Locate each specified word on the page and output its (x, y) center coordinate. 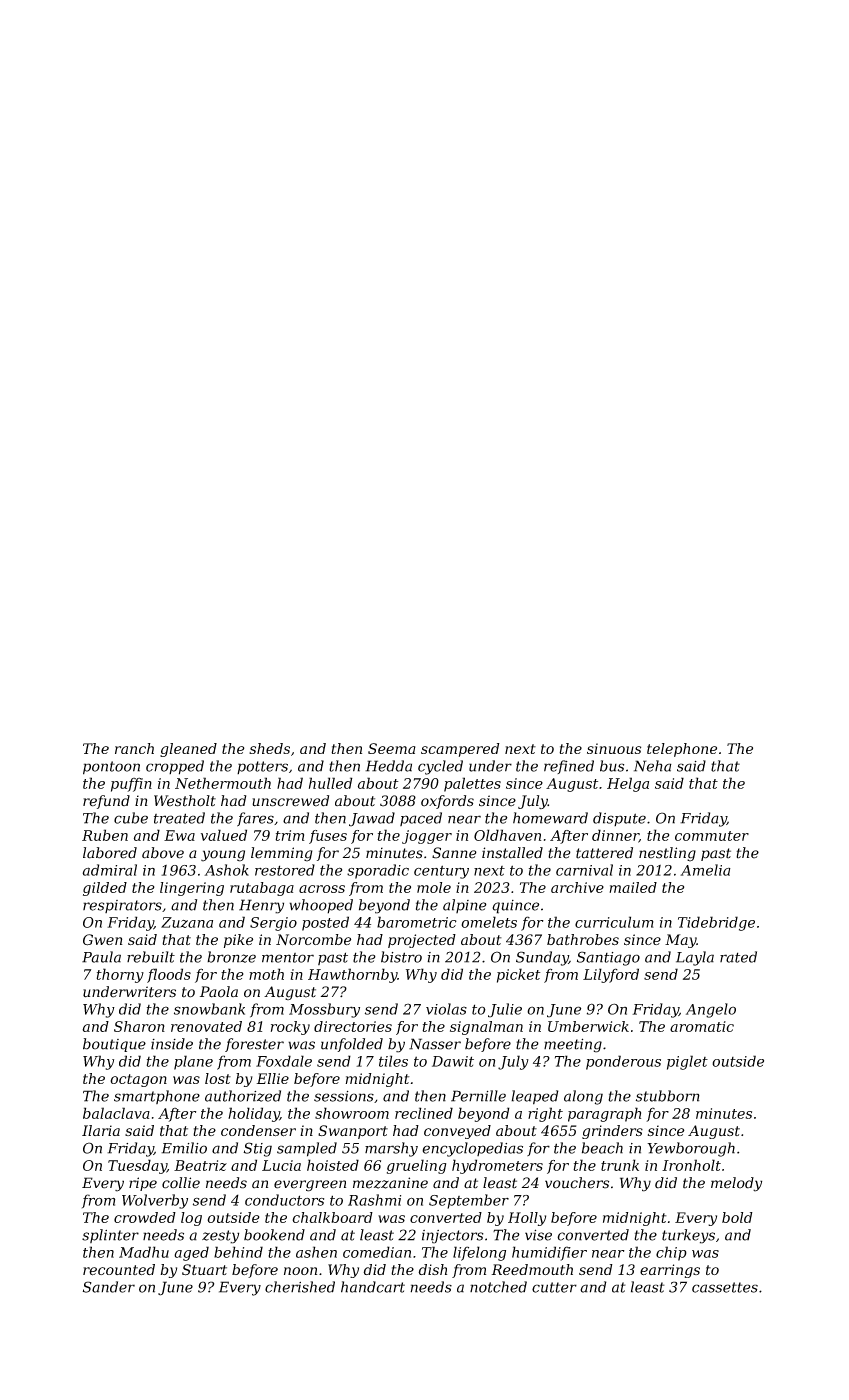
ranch (134, 748)
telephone (682, 750)
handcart (373, 1287)
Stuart (204, 1270)
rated (738, 957)
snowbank (209, 1009)
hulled (331, 783)
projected (422, 941)
